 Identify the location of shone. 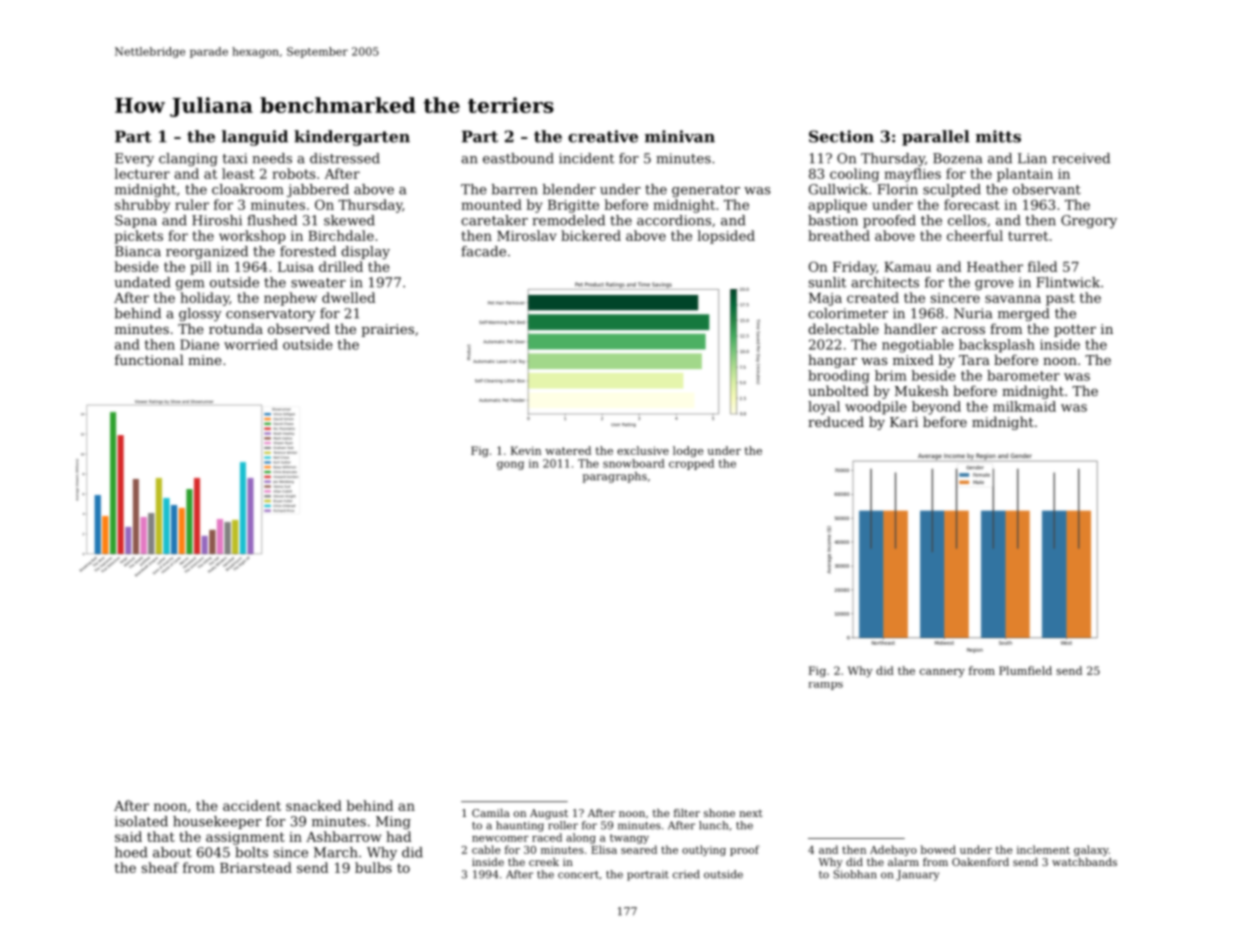
(719, 813).
